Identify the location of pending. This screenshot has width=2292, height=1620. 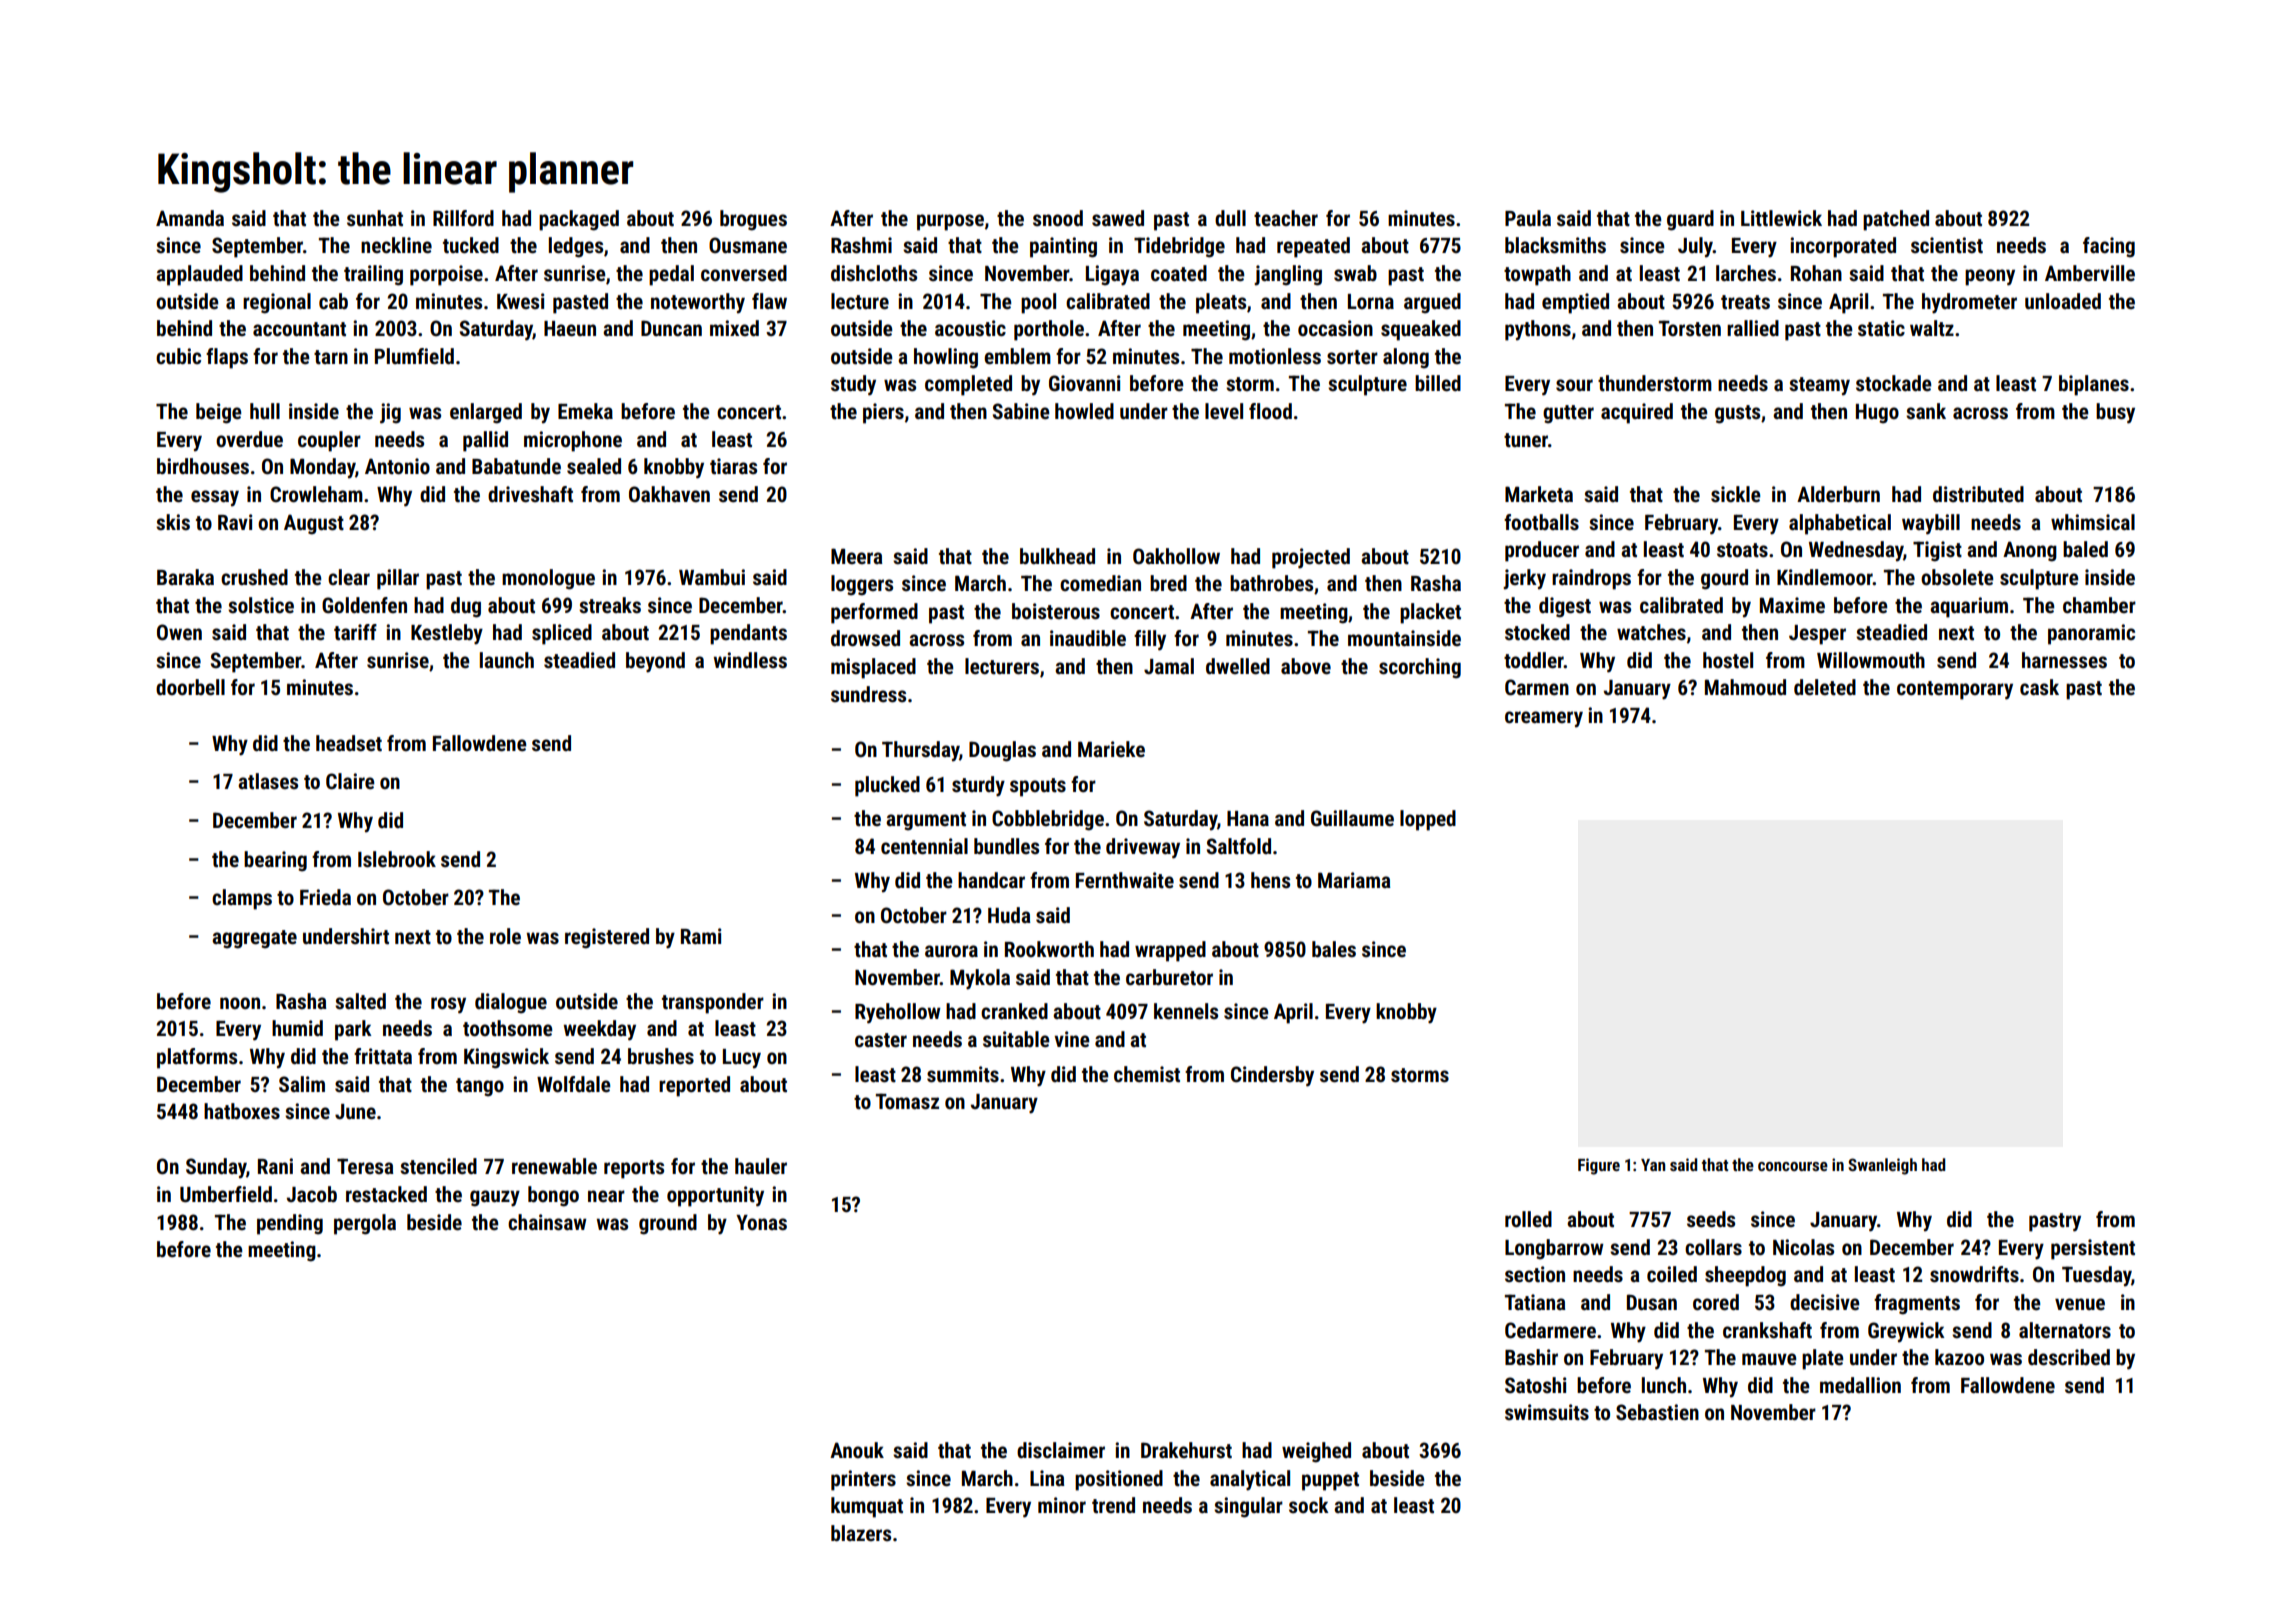
(290, 1224).
